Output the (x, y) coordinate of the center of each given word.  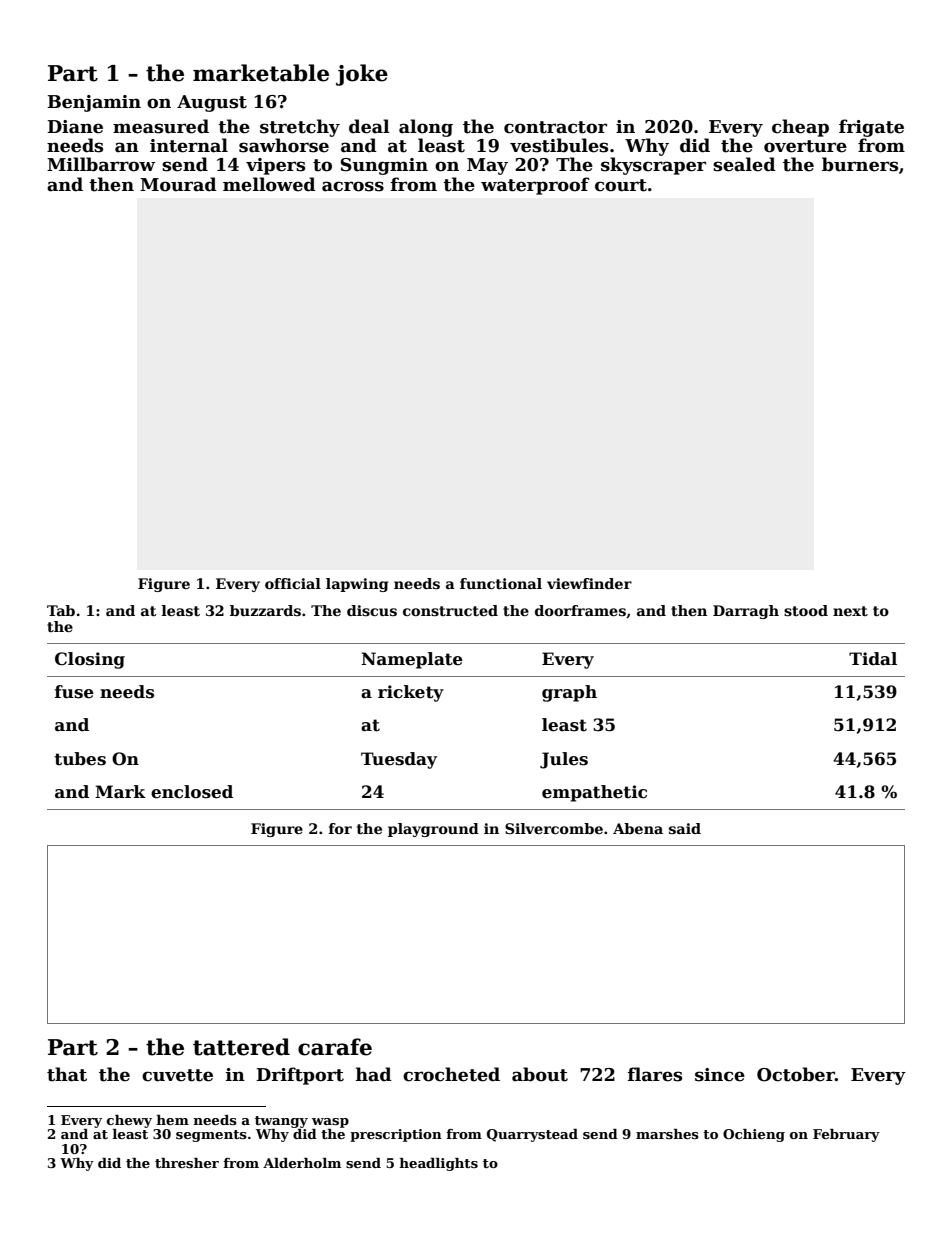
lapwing (357, 585)
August (212, 103)
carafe (335, 1047)
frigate (871, 128)
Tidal (873, 659)
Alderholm (302, 1163)
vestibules (559, 145)
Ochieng (754, 1135)
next (850, 611)
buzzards (265, 610)
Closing (90, 660)
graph (569, 693)
